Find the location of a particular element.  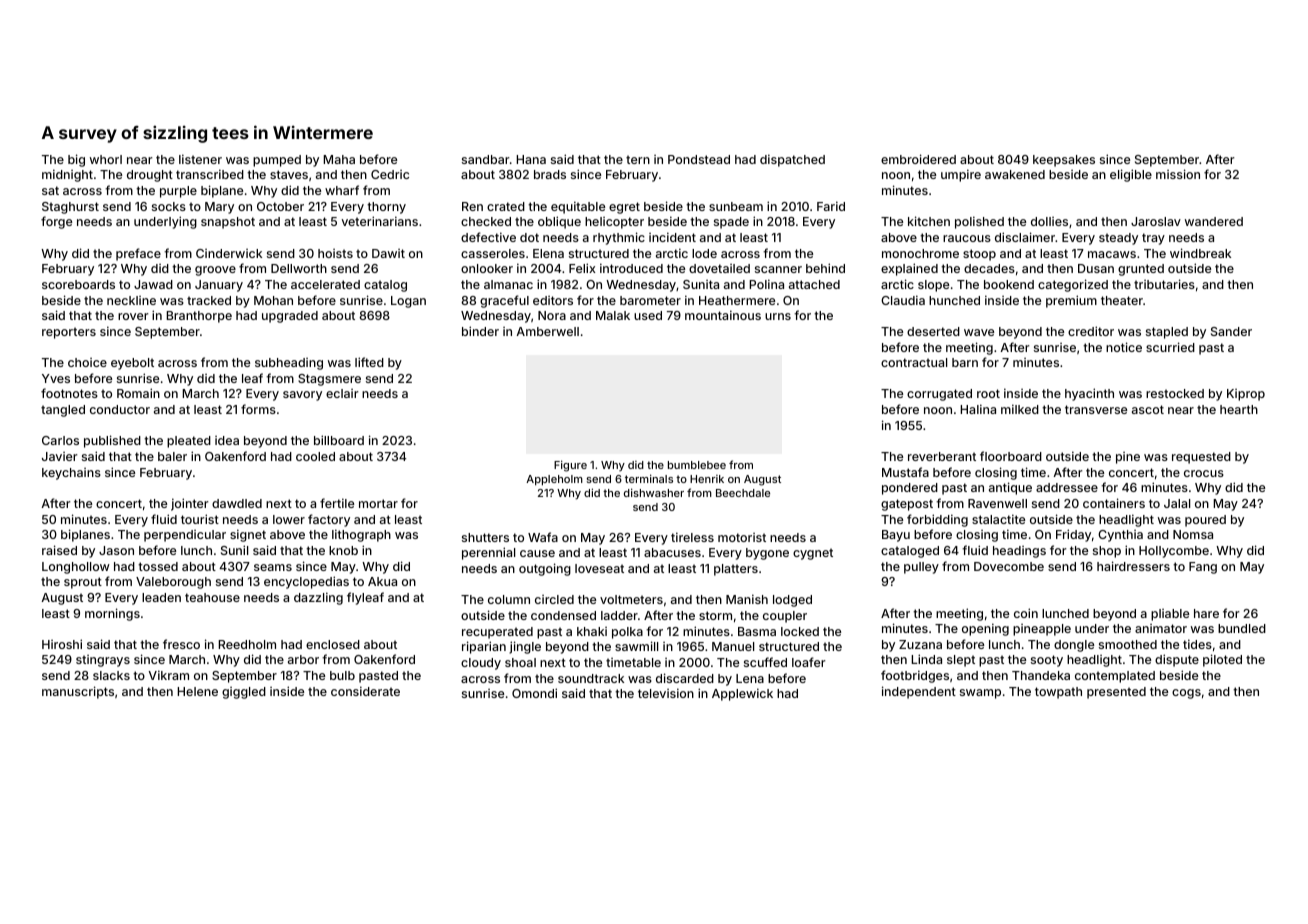

manuscripts is located at coordinates (78, 692).
